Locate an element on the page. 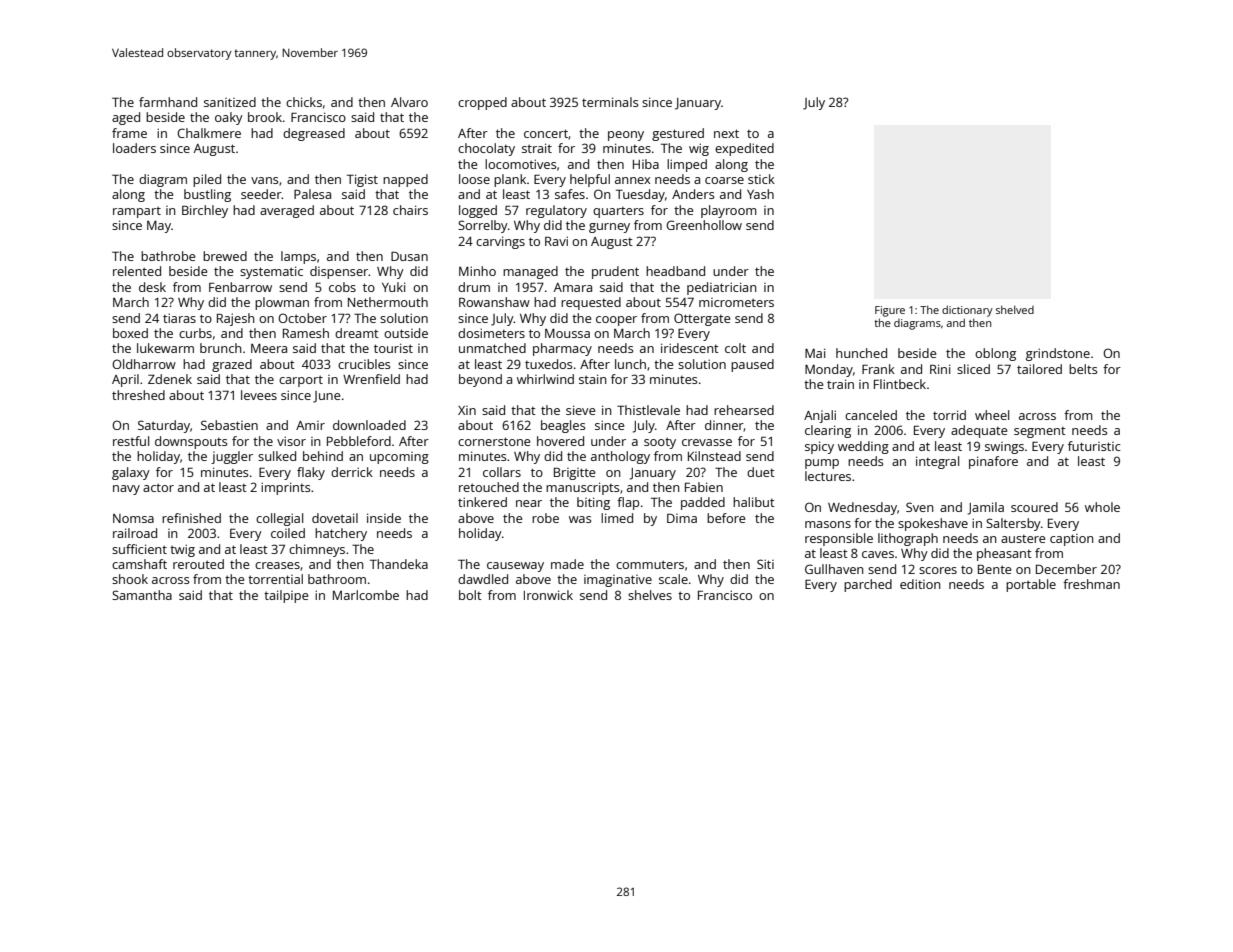 The height and width of the page is (952, 1233). dictionary is located at coordinates (967, 311).
